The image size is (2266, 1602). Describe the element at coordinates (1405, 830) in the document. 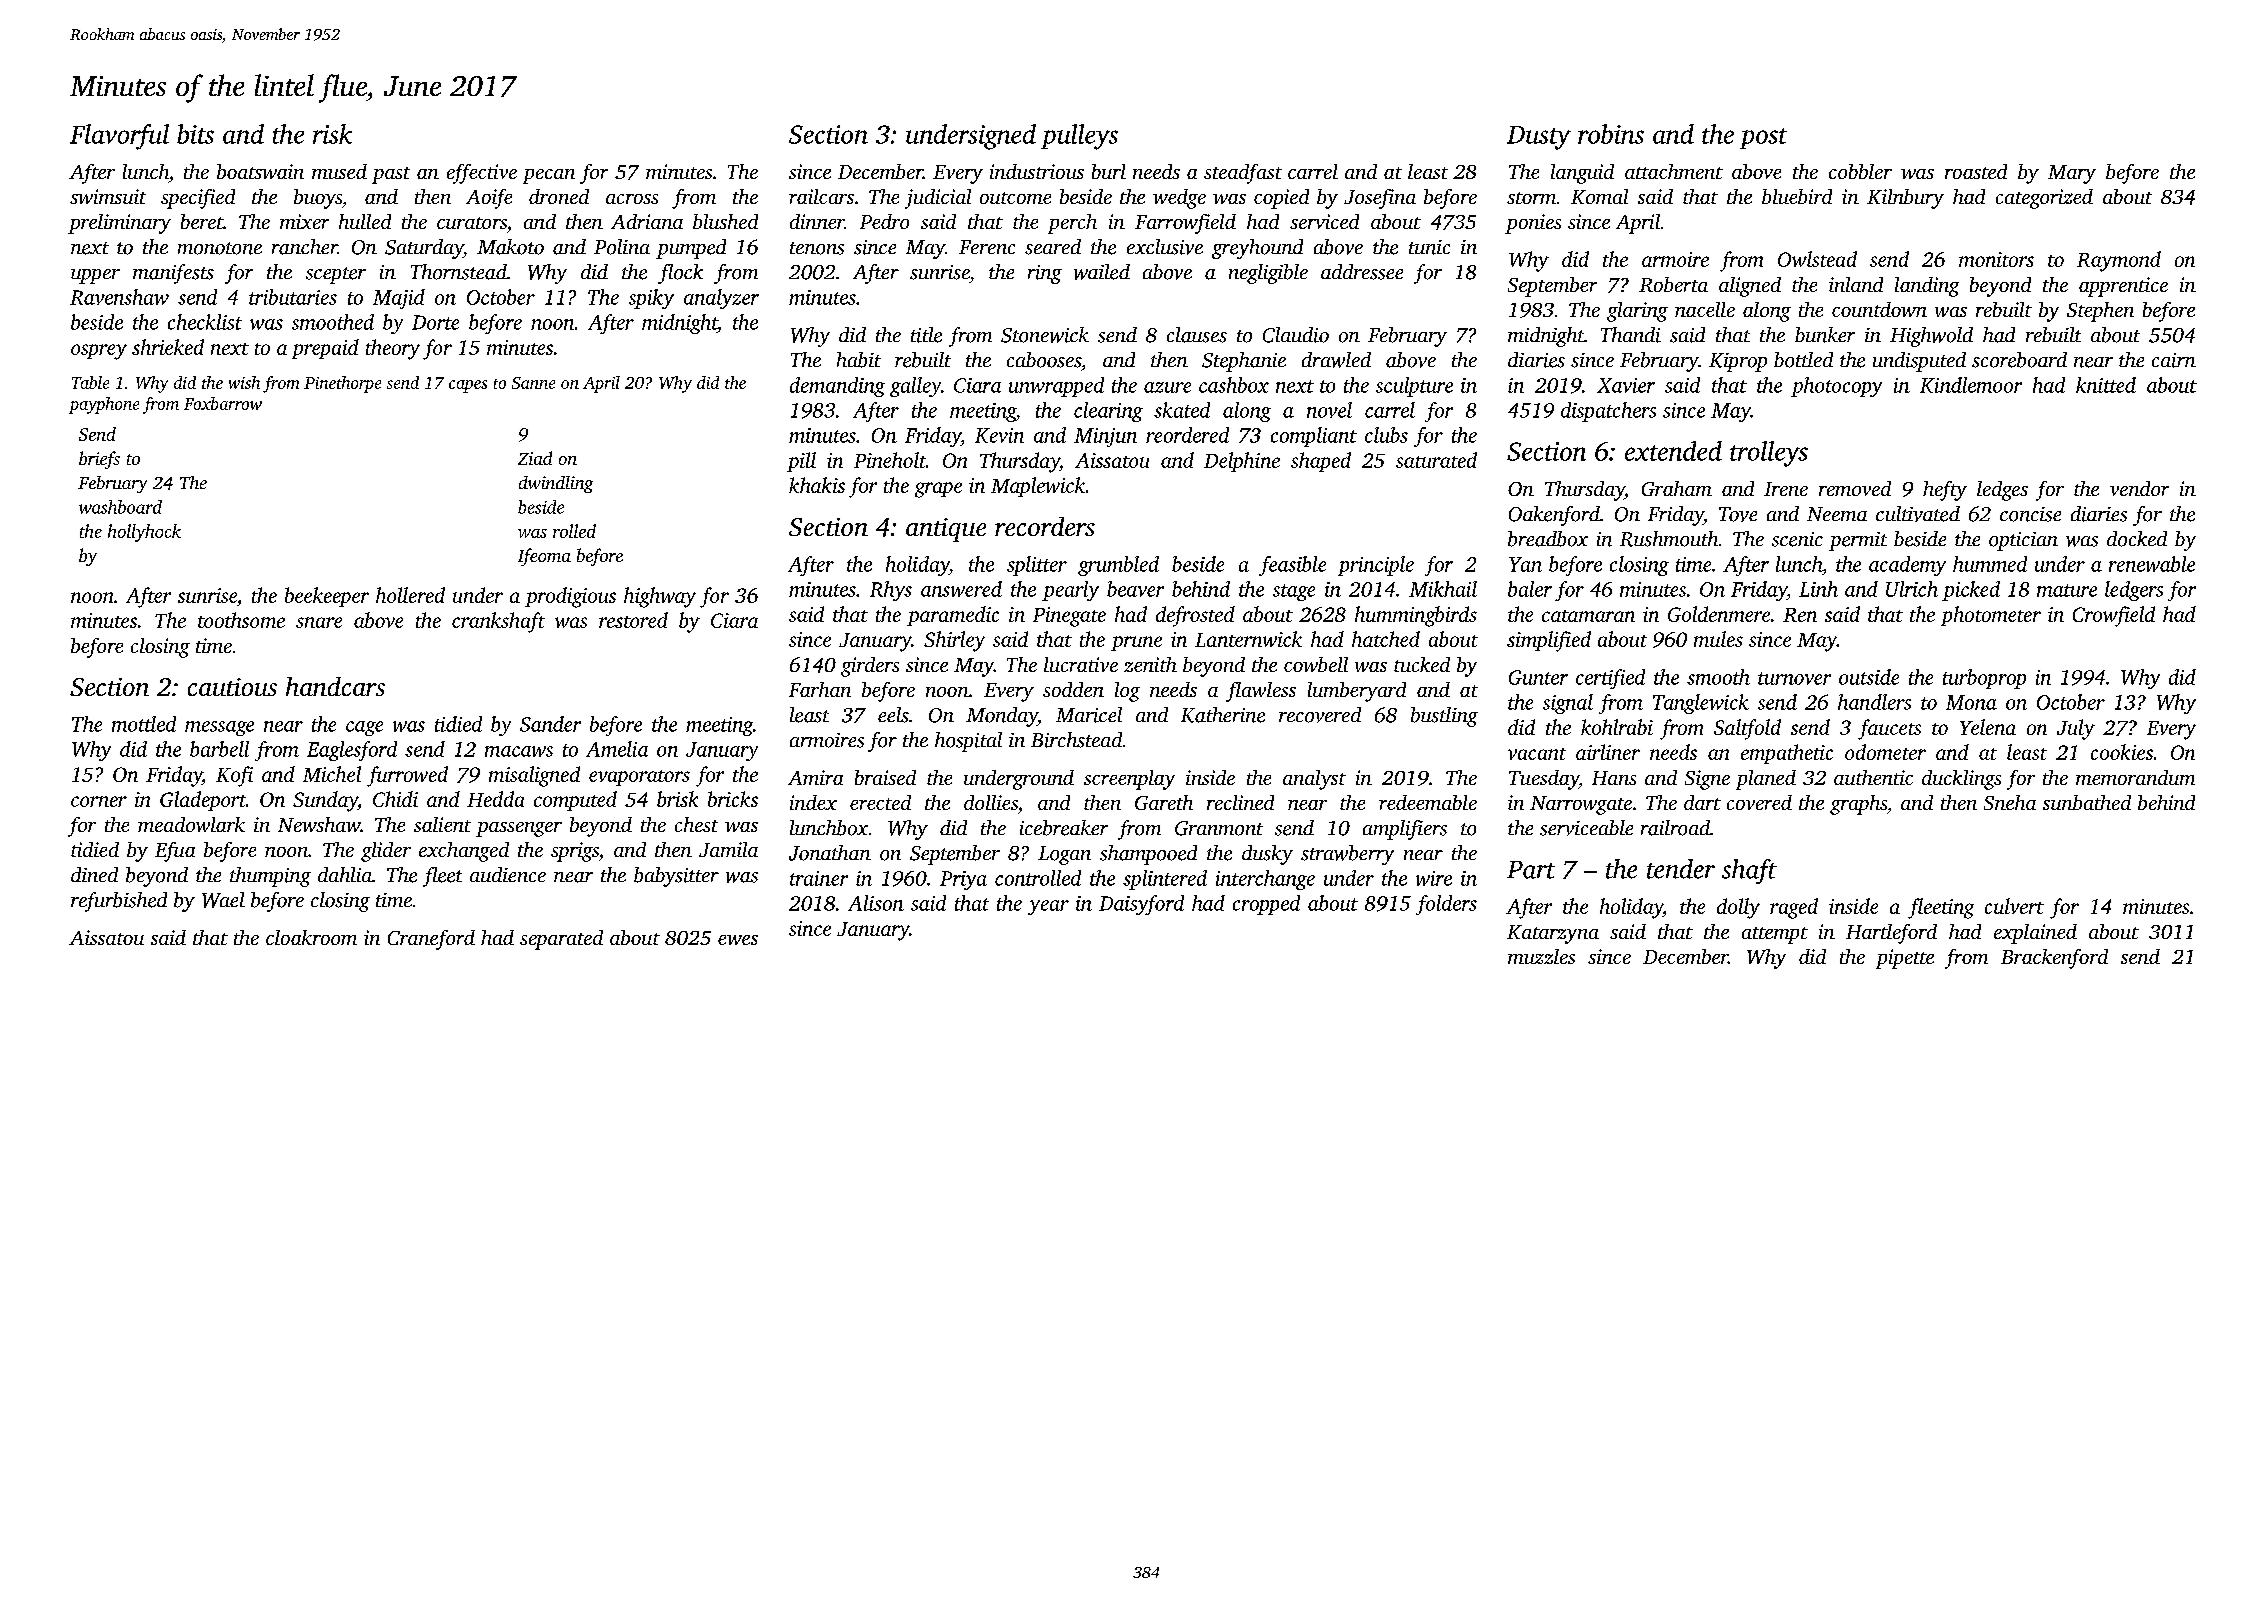

I see `amplifiers` at that location.
